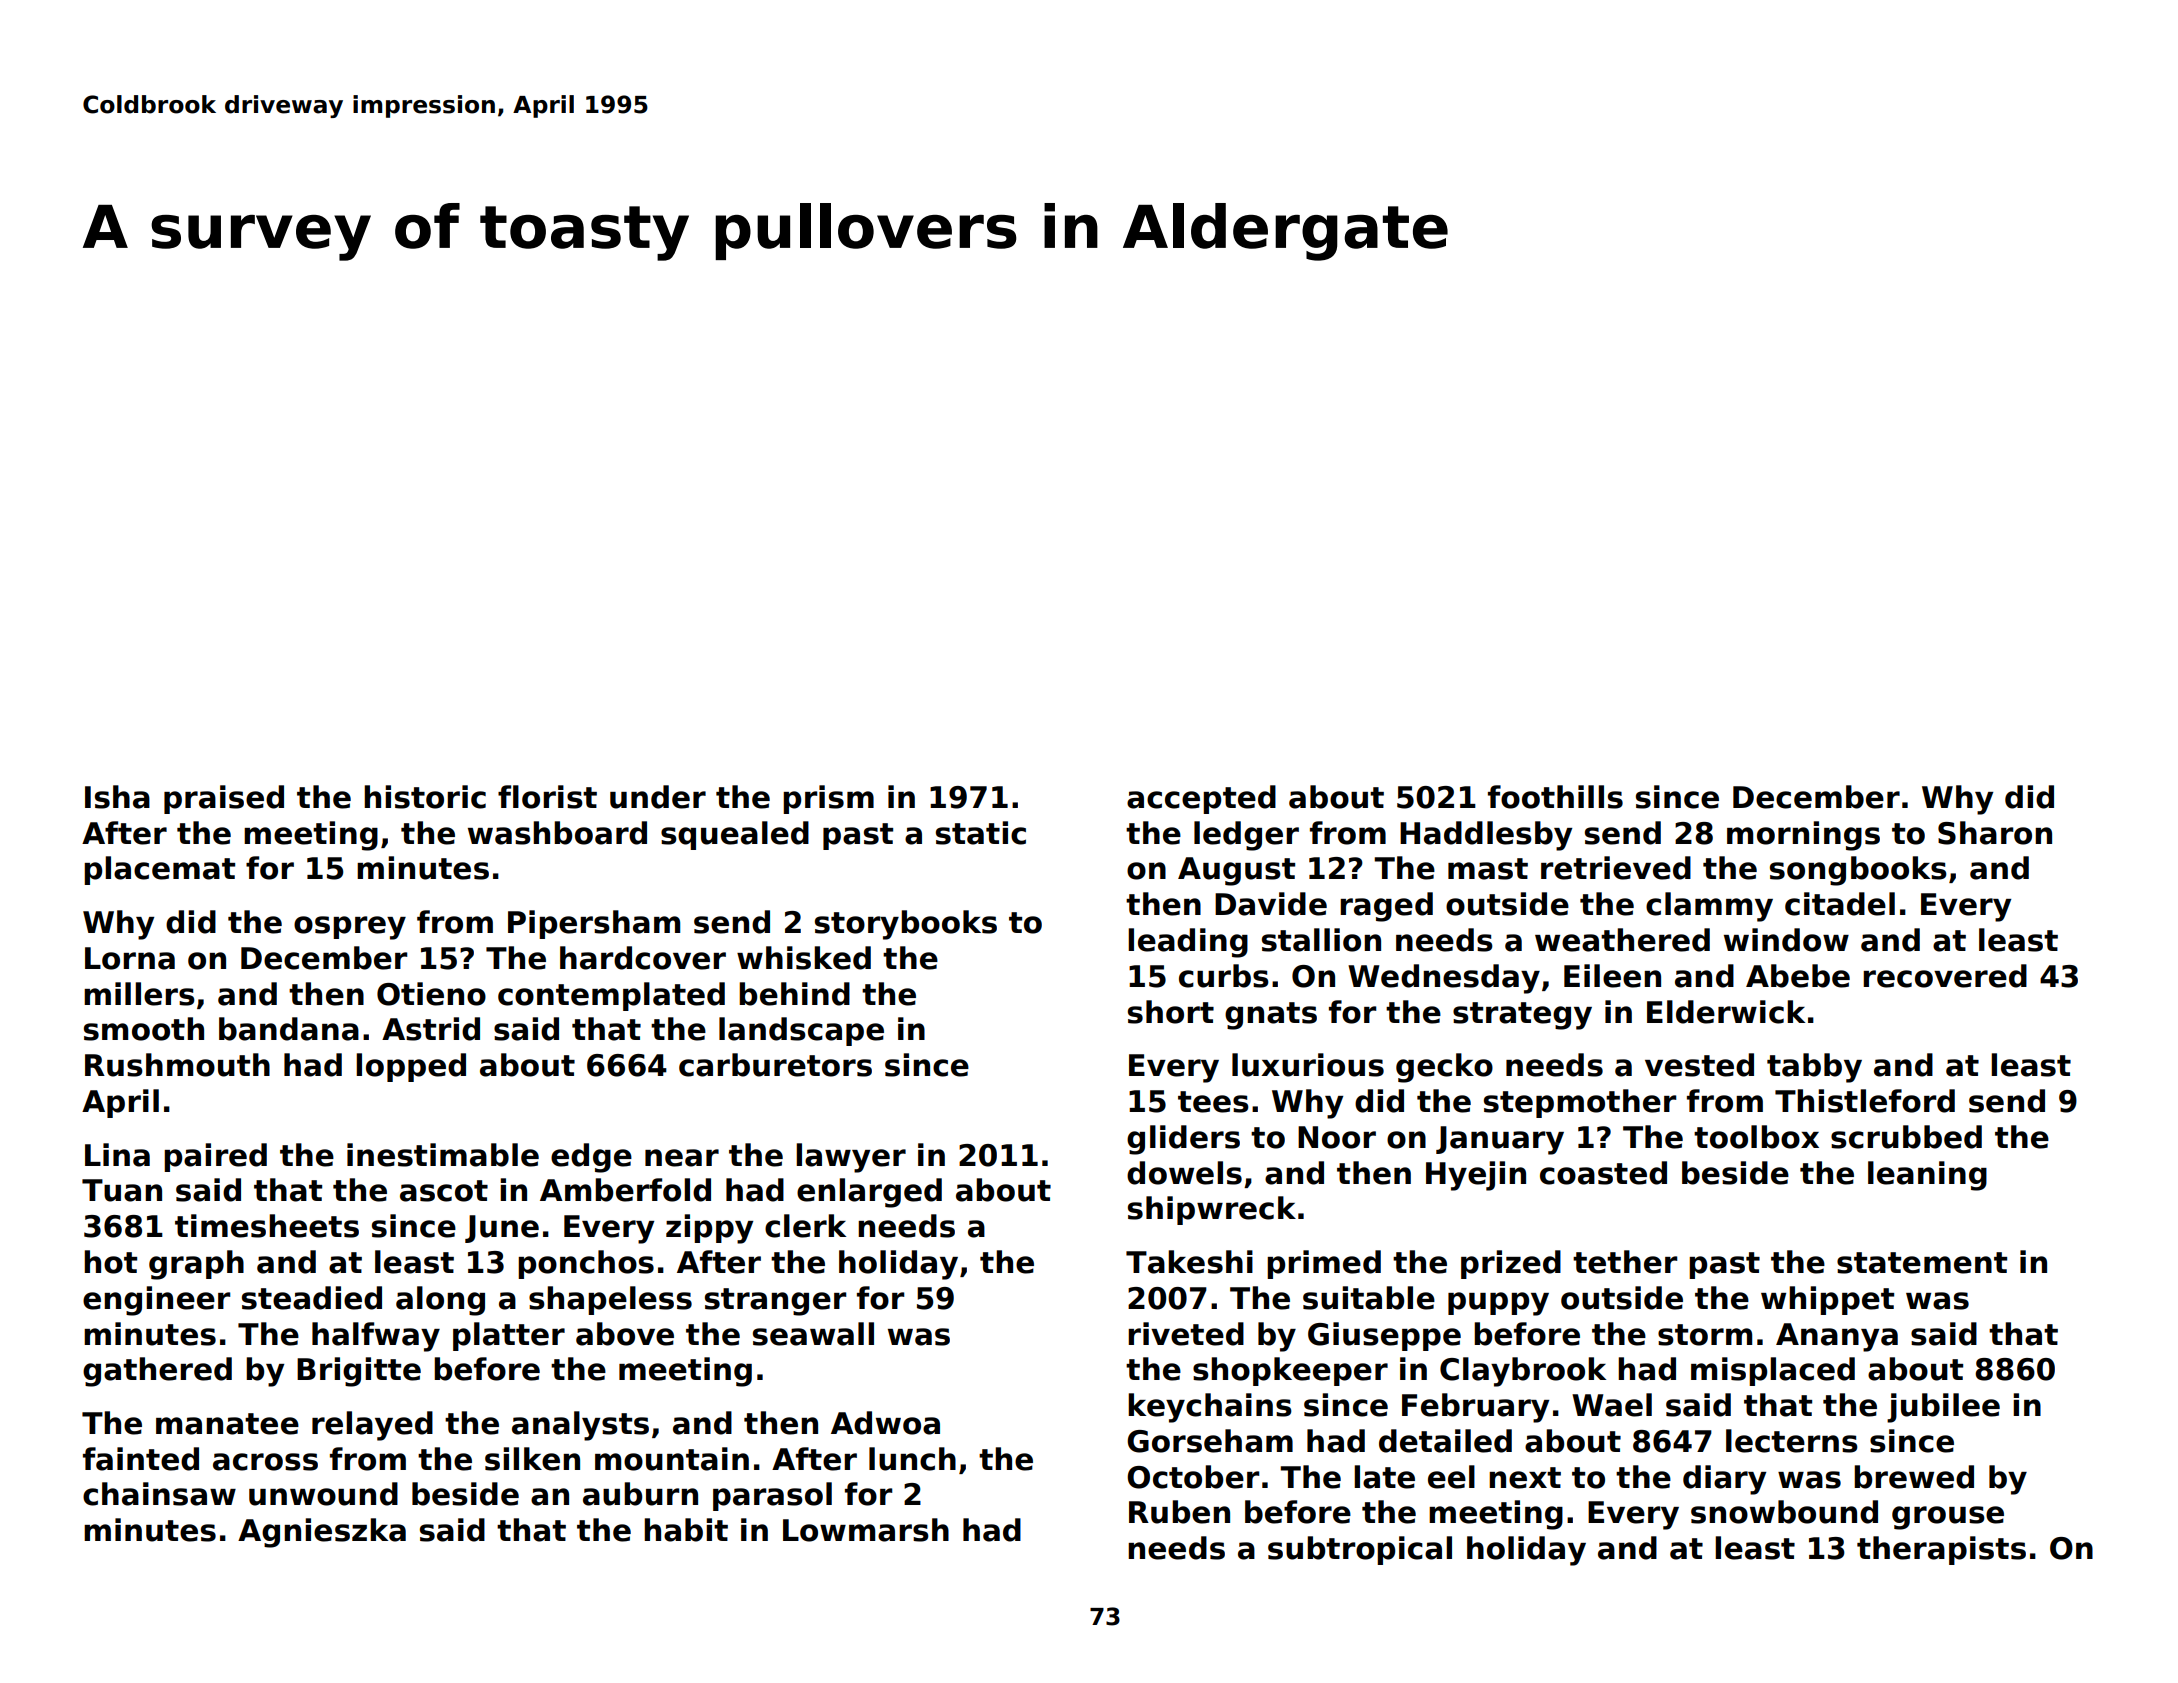  I want to click on habit, so click(686, 1530).
